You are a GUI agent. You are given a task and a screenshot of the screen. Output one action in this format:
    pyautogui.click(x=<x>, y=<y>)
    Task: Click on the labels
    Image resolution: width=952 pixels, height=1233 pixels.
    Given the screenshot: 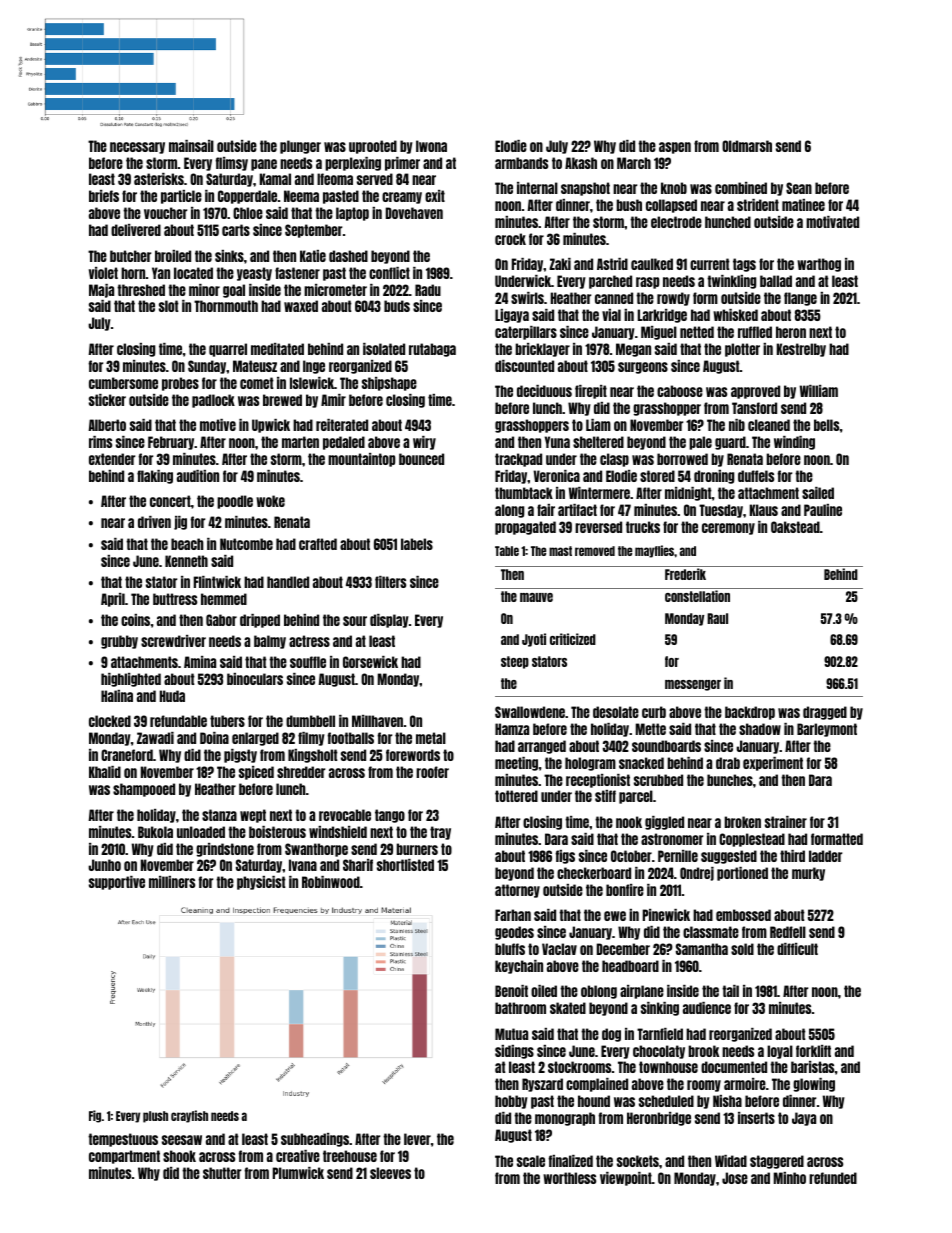 What is the action you would take?
    pyautogui.click(x=417, y=544)
